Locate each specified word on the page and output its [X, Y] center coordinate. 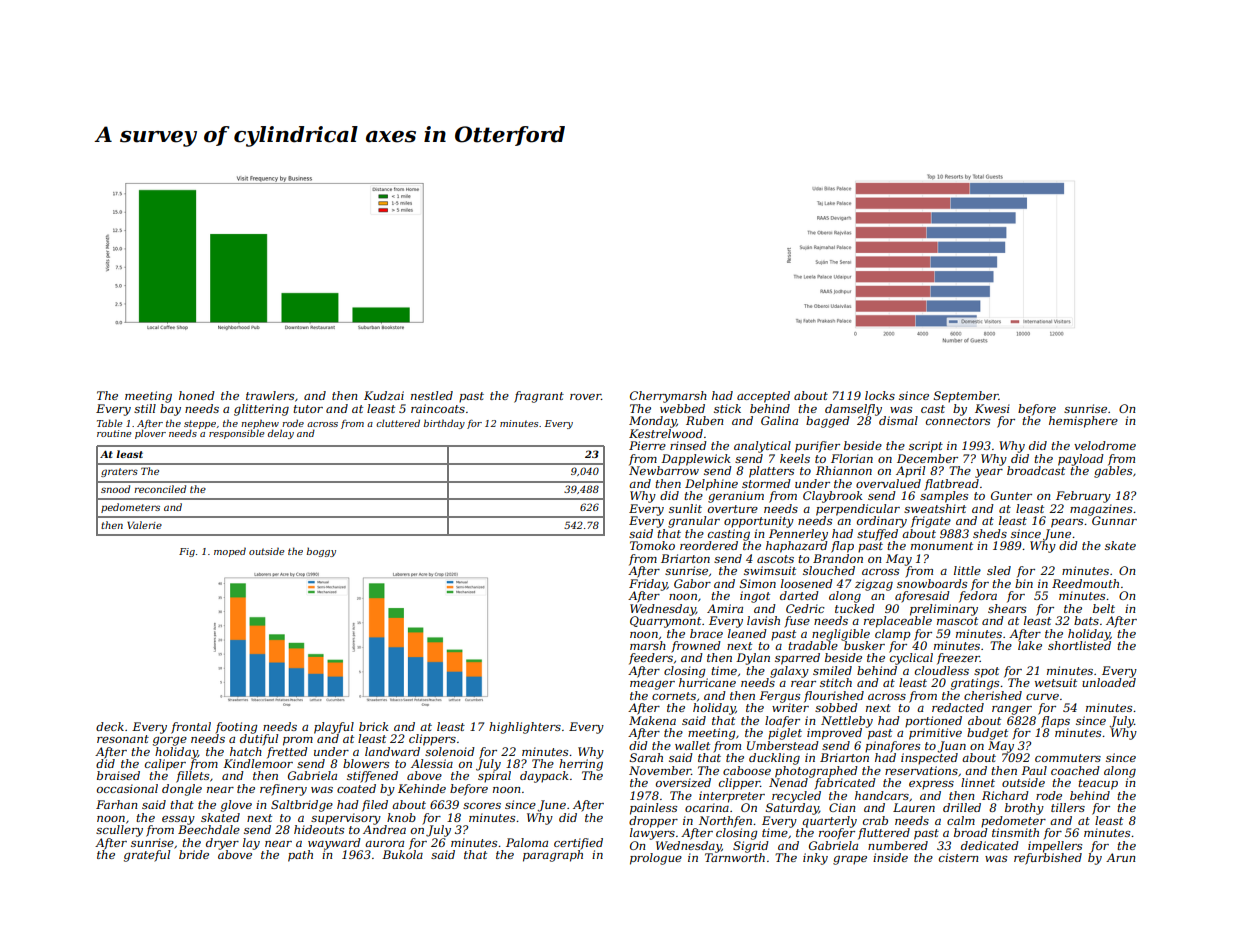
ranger [1012, 710]
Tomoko [652, 545]
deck [110, 726]
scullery [119, 831]
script [926, 447]
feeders [651, 659]
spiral [494, 777]
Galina [779, 420]
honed [197, 395]
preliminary [944, 610]
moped [230, 552]
